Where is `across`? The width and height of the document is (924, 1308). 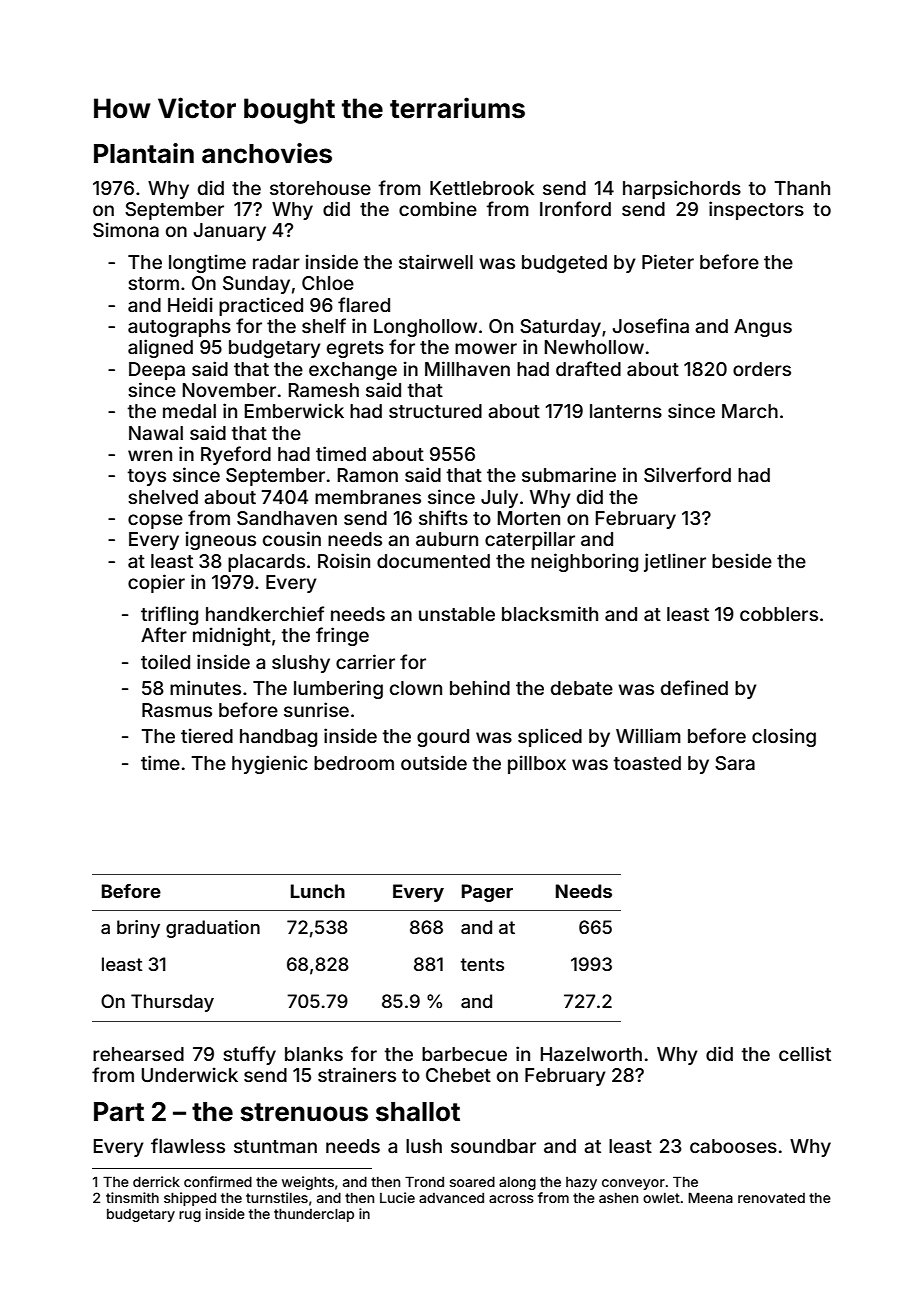
across is located at coordinates (511, 1199).
